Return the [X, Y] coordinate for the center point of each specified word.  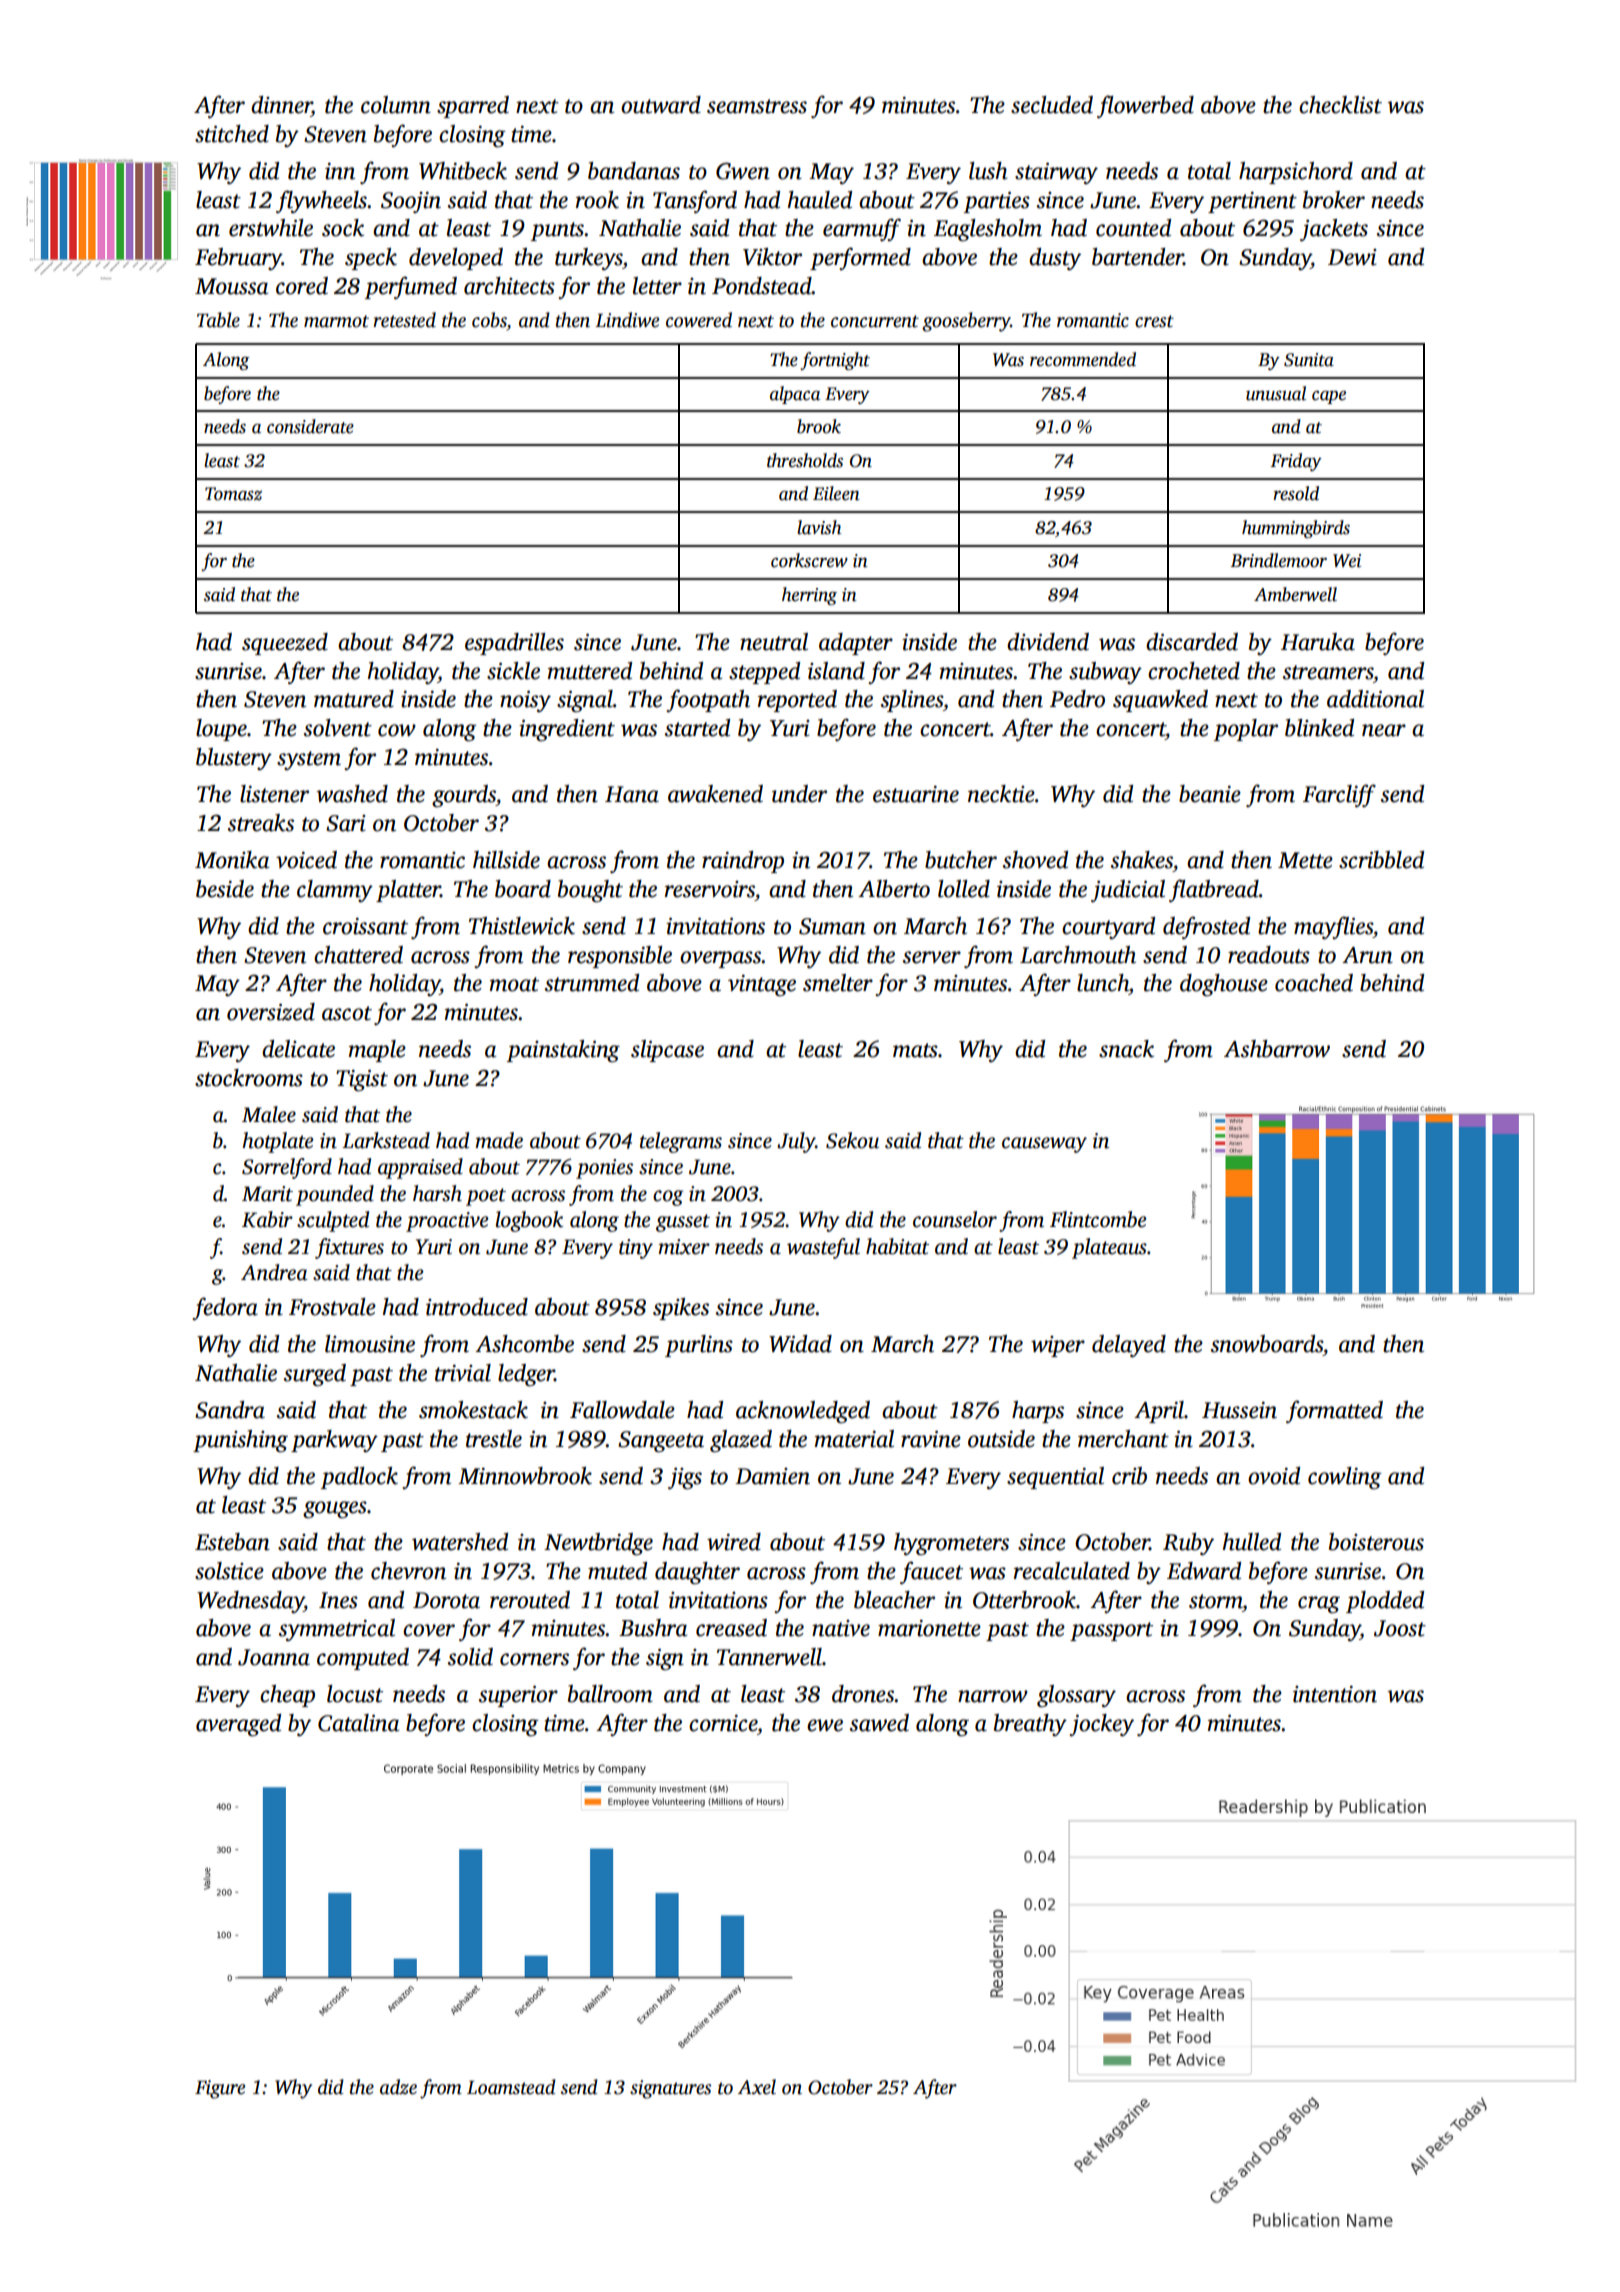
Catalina [358, 1723]
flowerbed [1145, 106]
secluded [1052, 105]
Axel [757, 2087]
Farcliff [1339, 795]
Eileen [836, 493]
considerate [310, 426]
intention [1335, 1694]
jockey [1101, 1725]
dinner [281, 106]
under [799, 794]
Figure [220, 2089]
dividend [1048, 642]
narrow [993, 1696]
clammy [335, 891]
